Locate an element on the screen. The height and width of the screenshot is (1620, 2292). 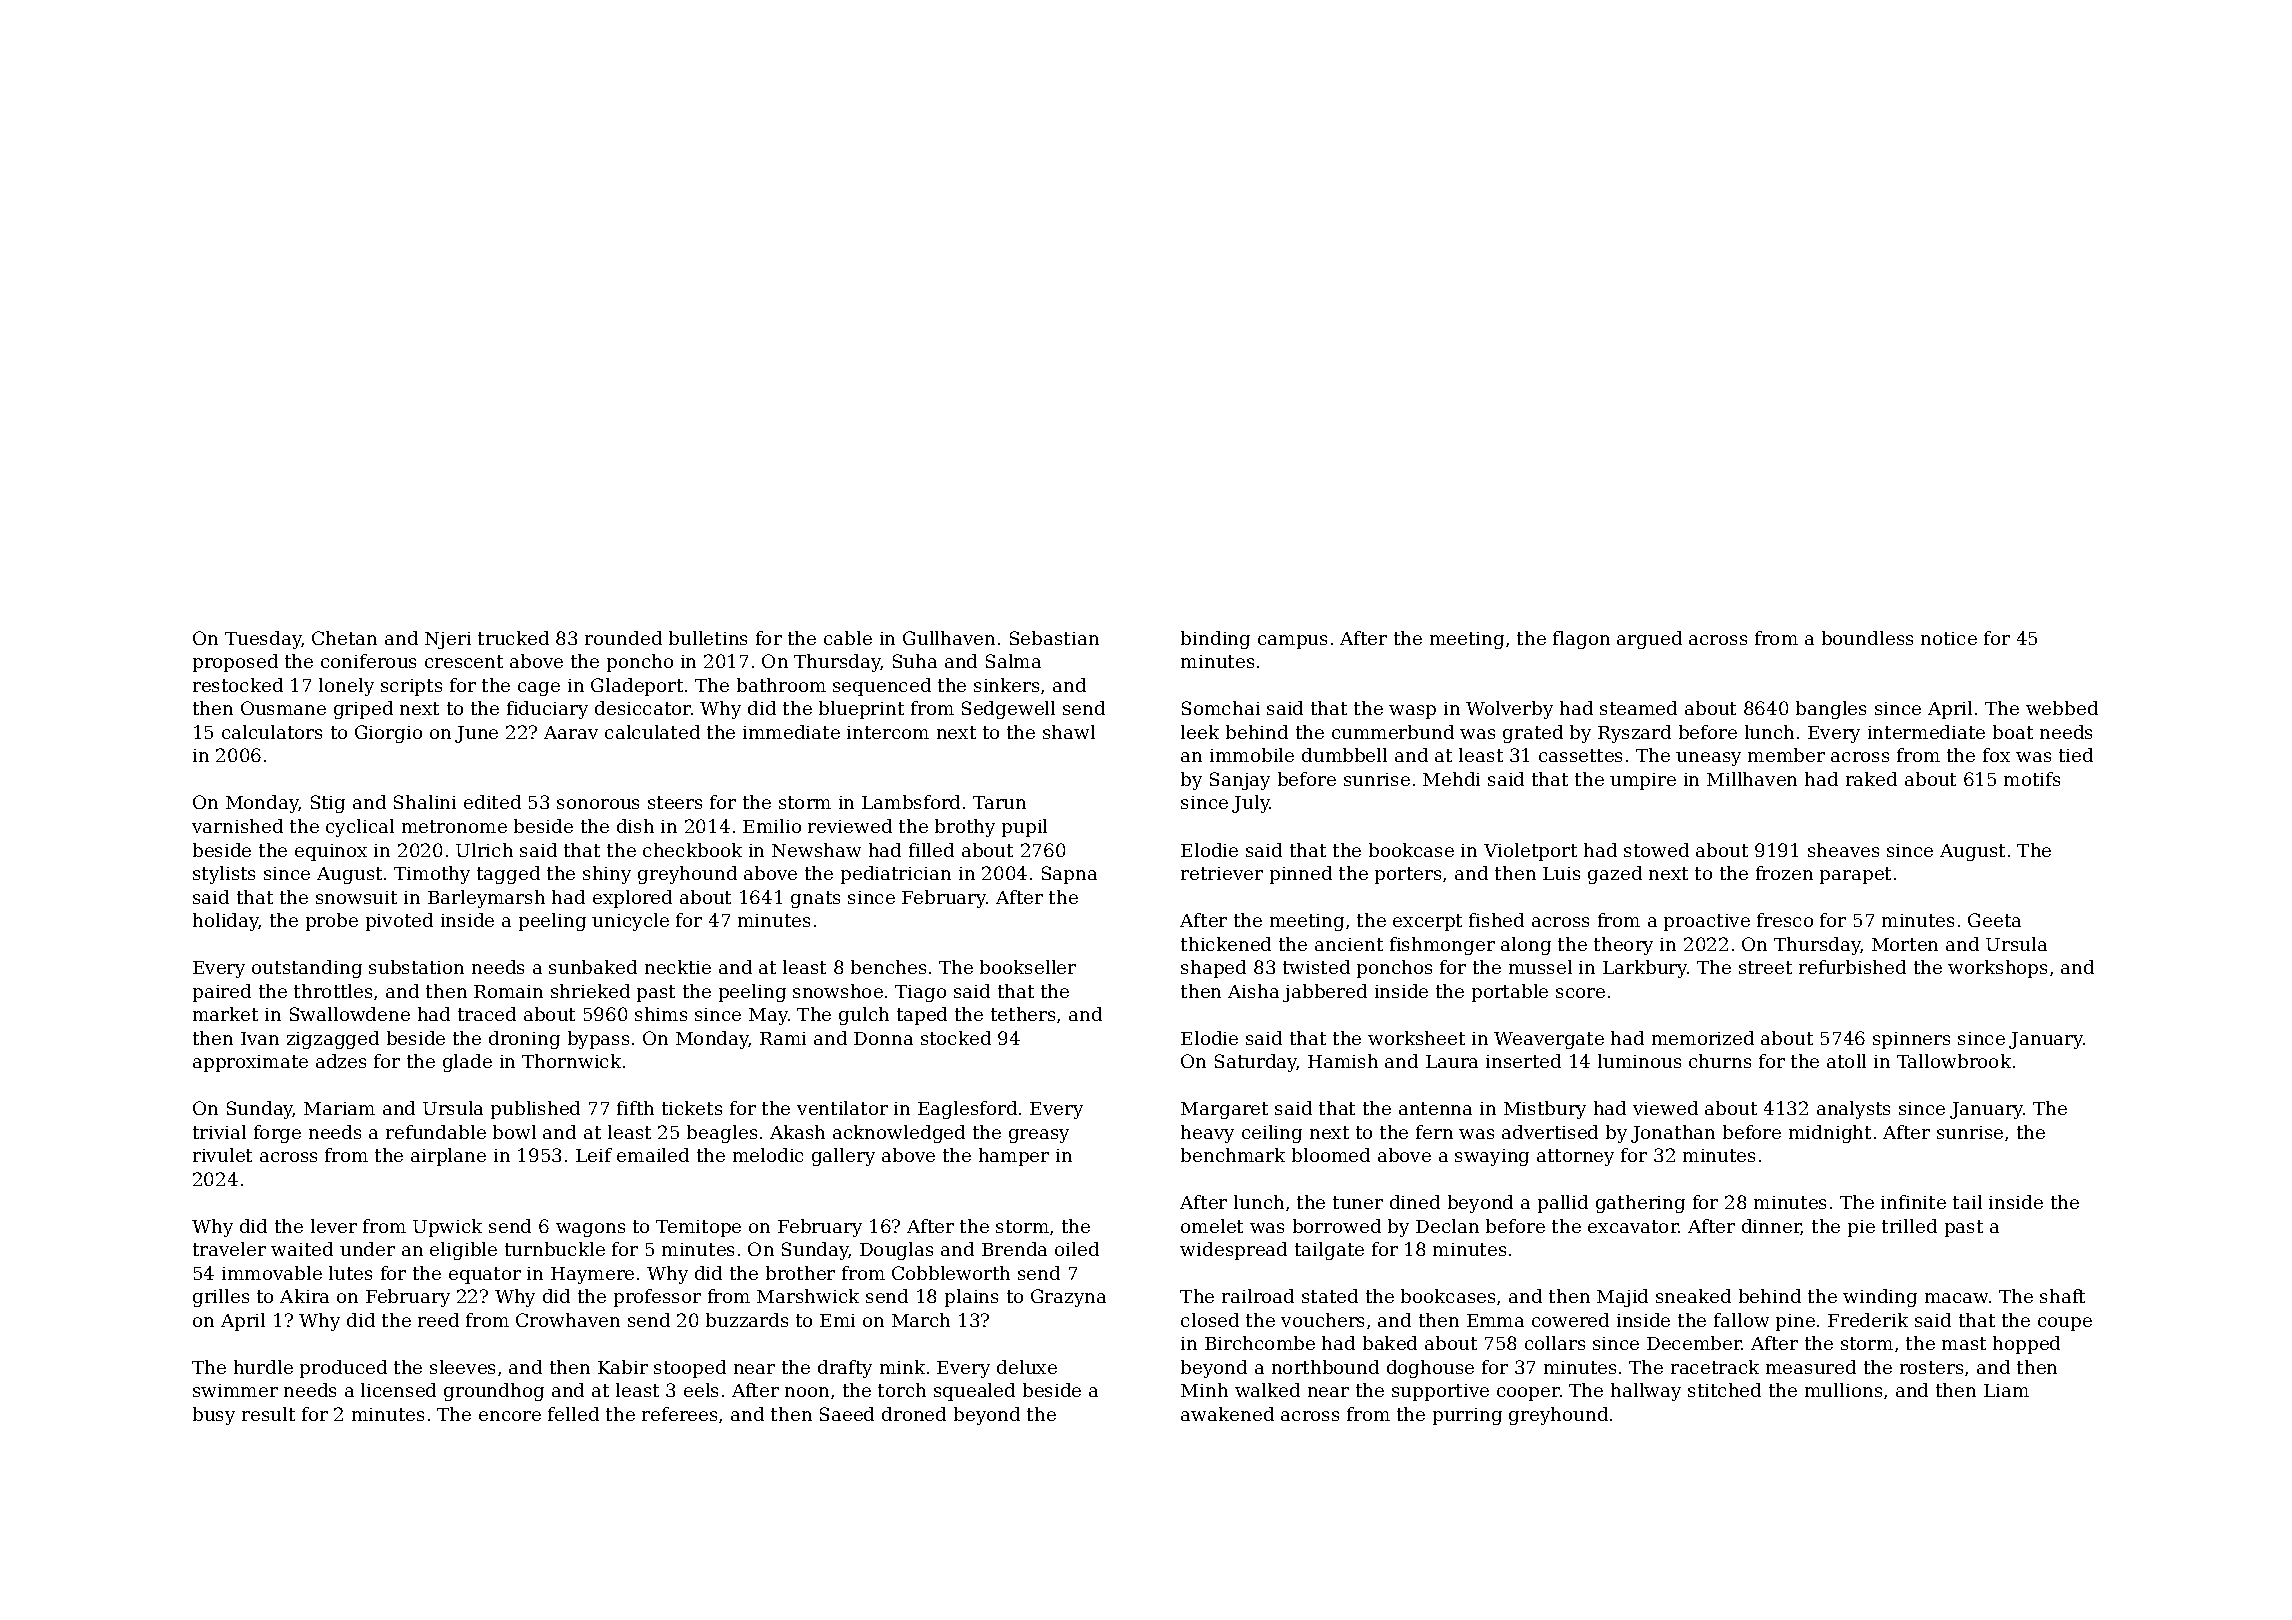
notice is located at coordinates (1949, 638).
